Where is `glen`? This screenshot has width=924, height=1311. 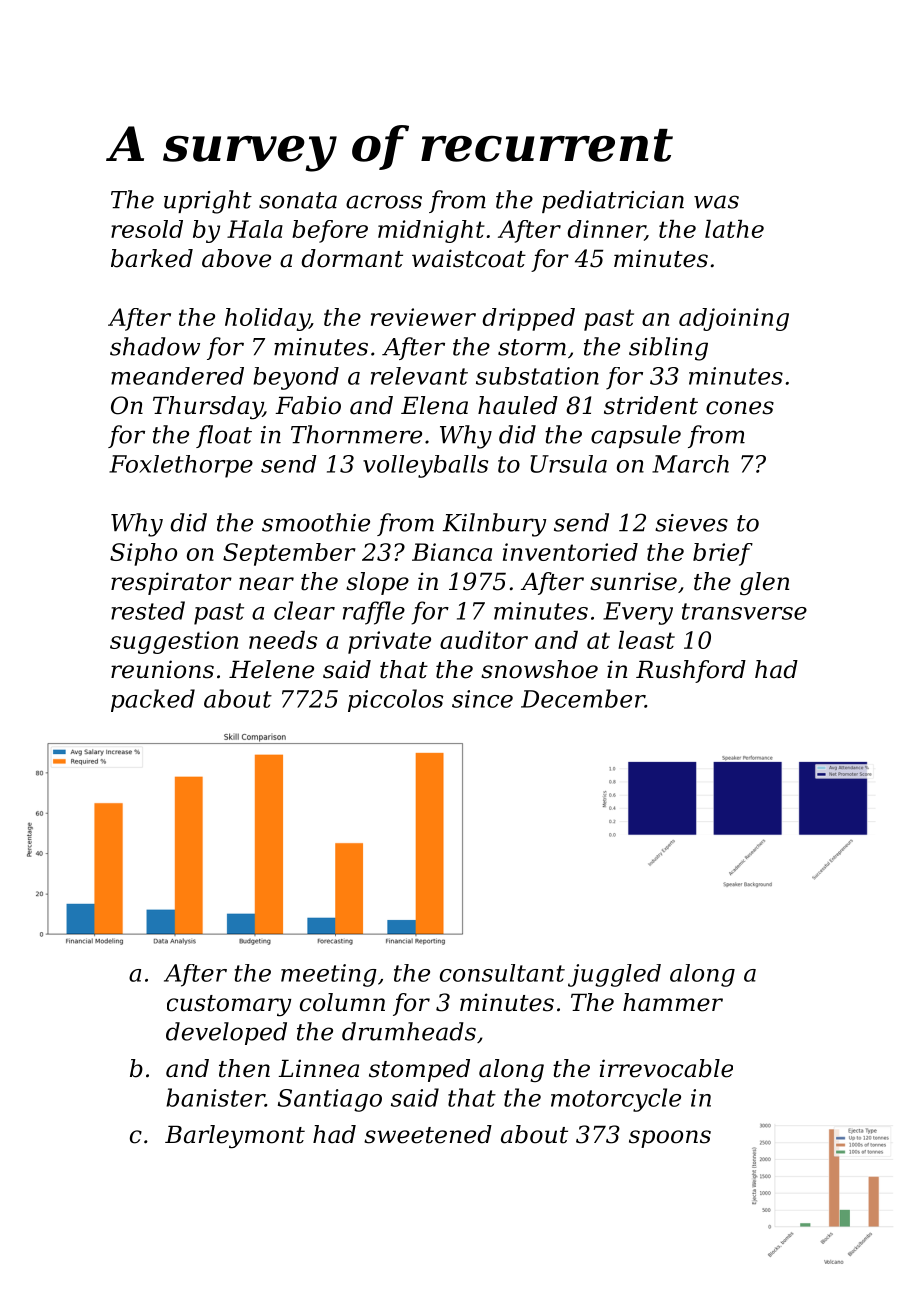
glen is located at coordinates (764, 583).
